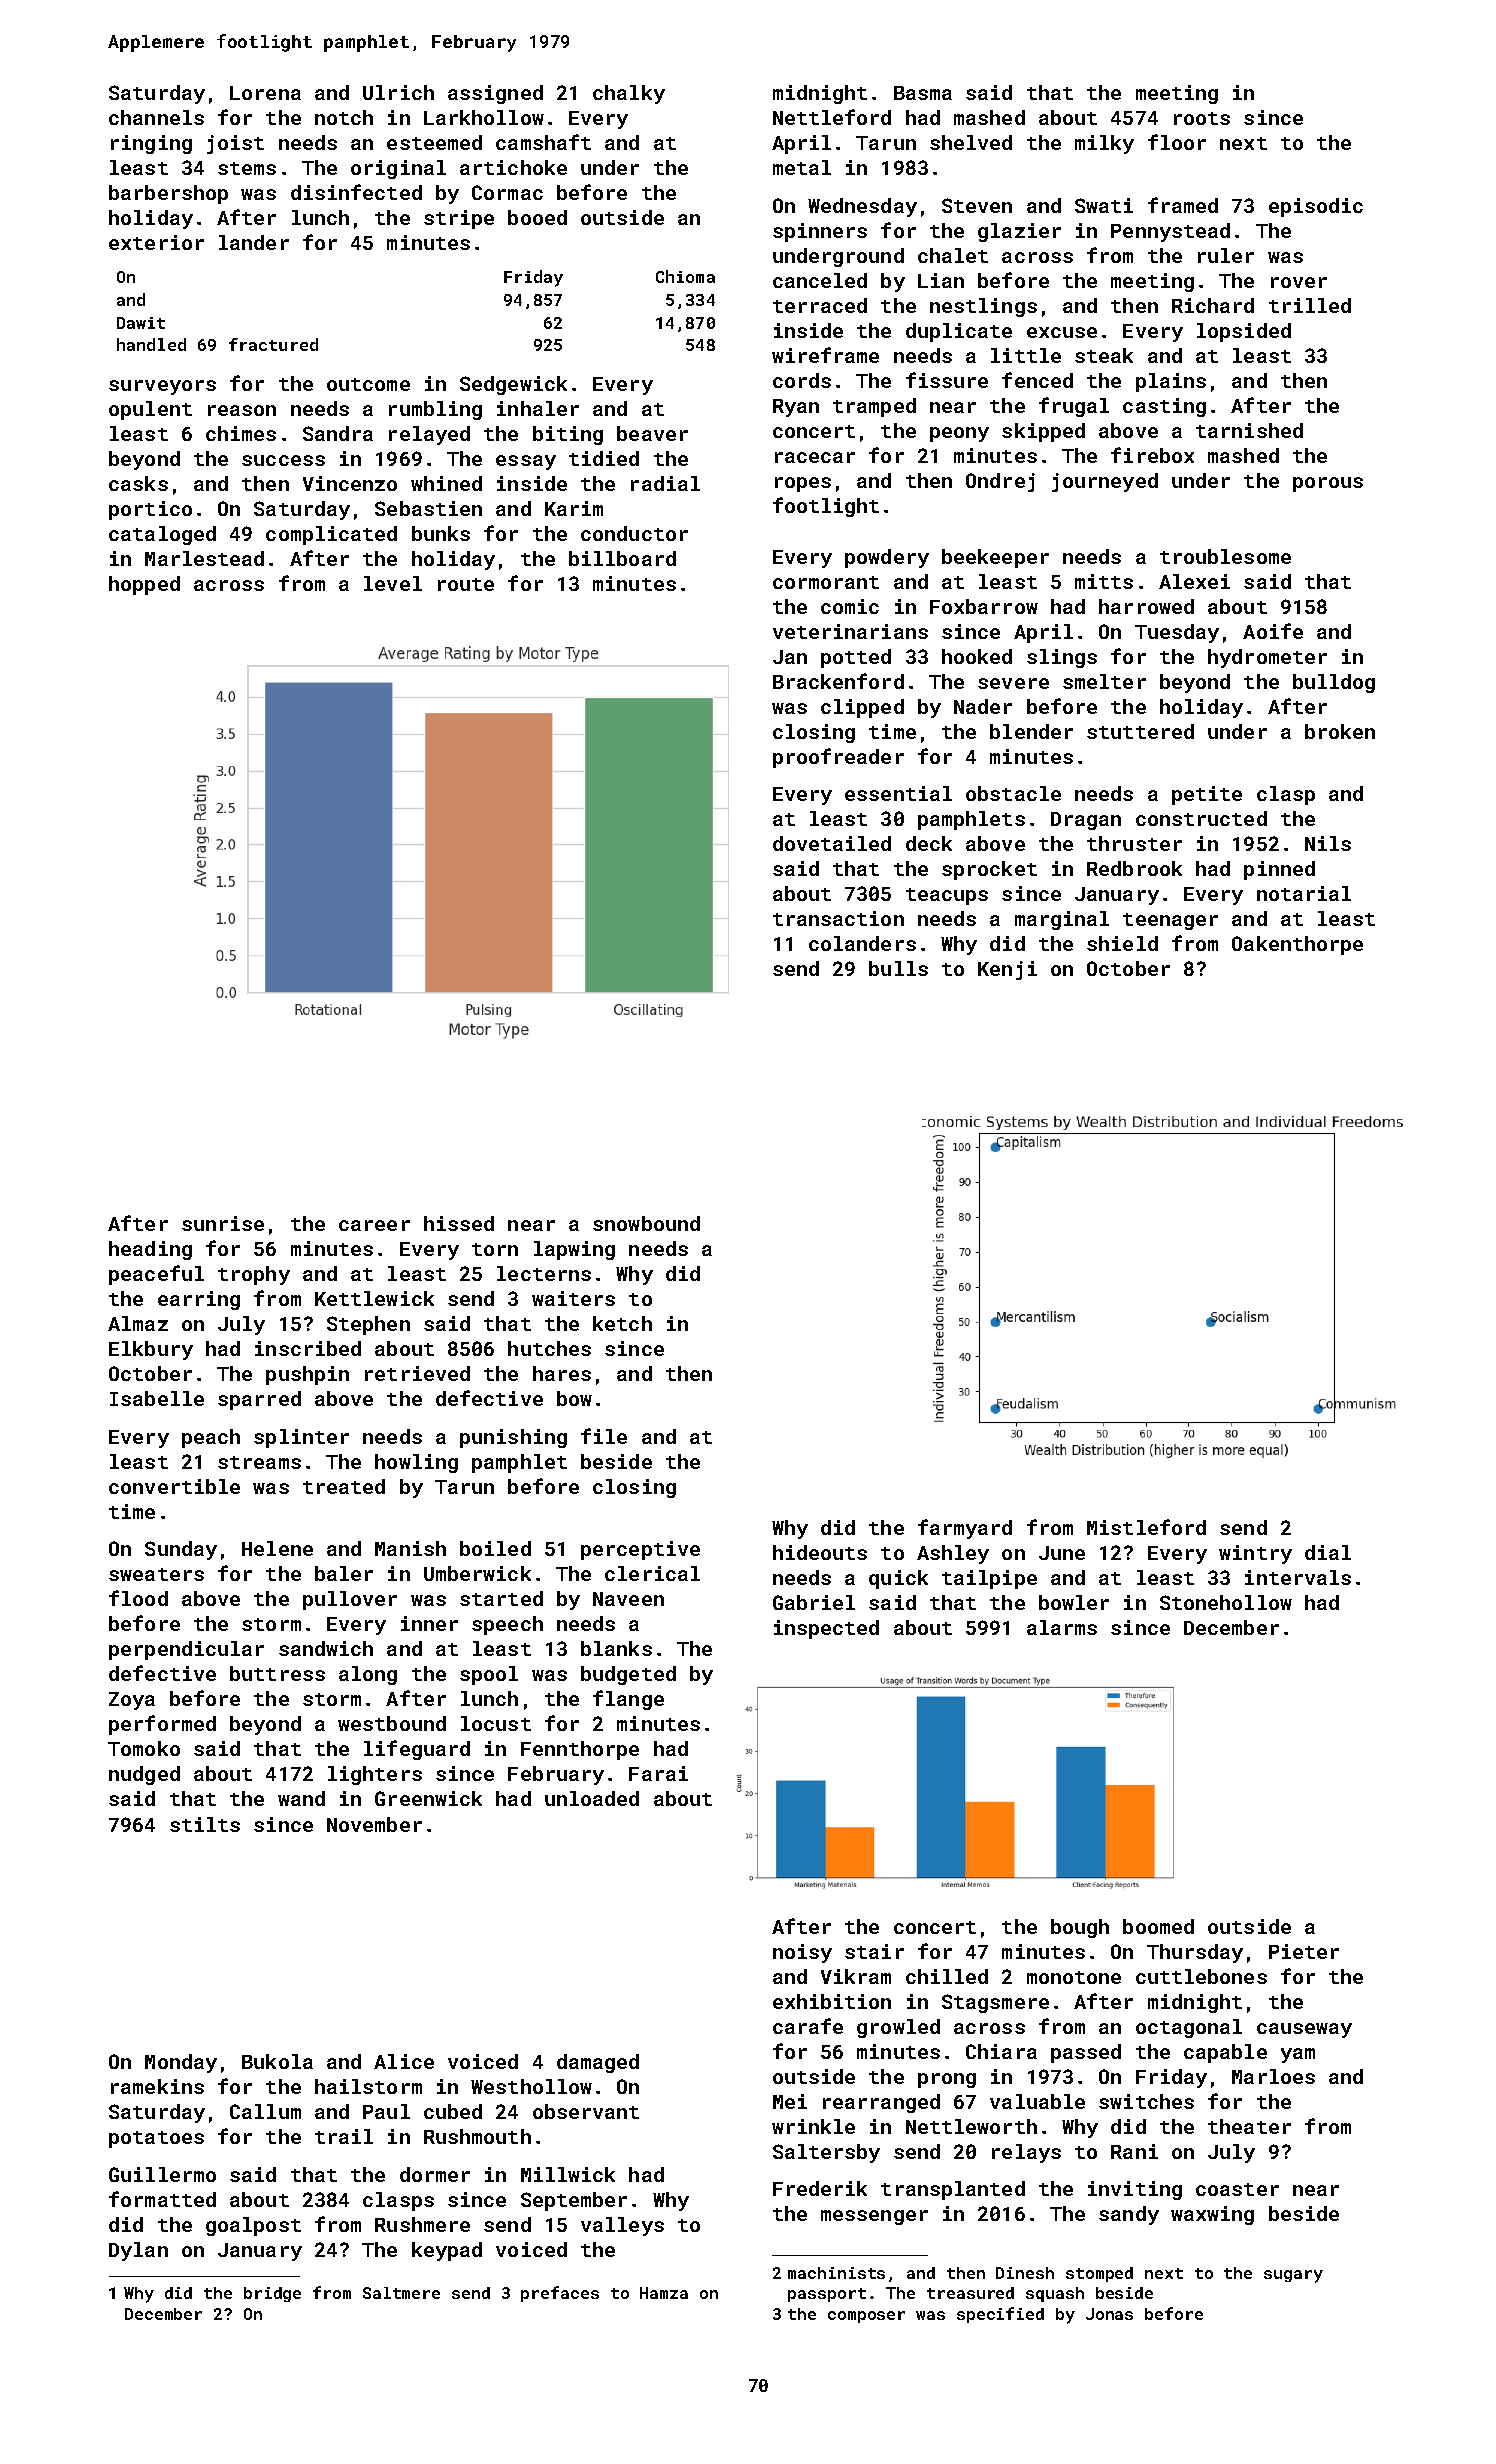 The width and height of the image is (1496, 2464). What do you see at coordinates (874, 1951) in the image?
I see `stair` at bounding box center [874, 1951].
